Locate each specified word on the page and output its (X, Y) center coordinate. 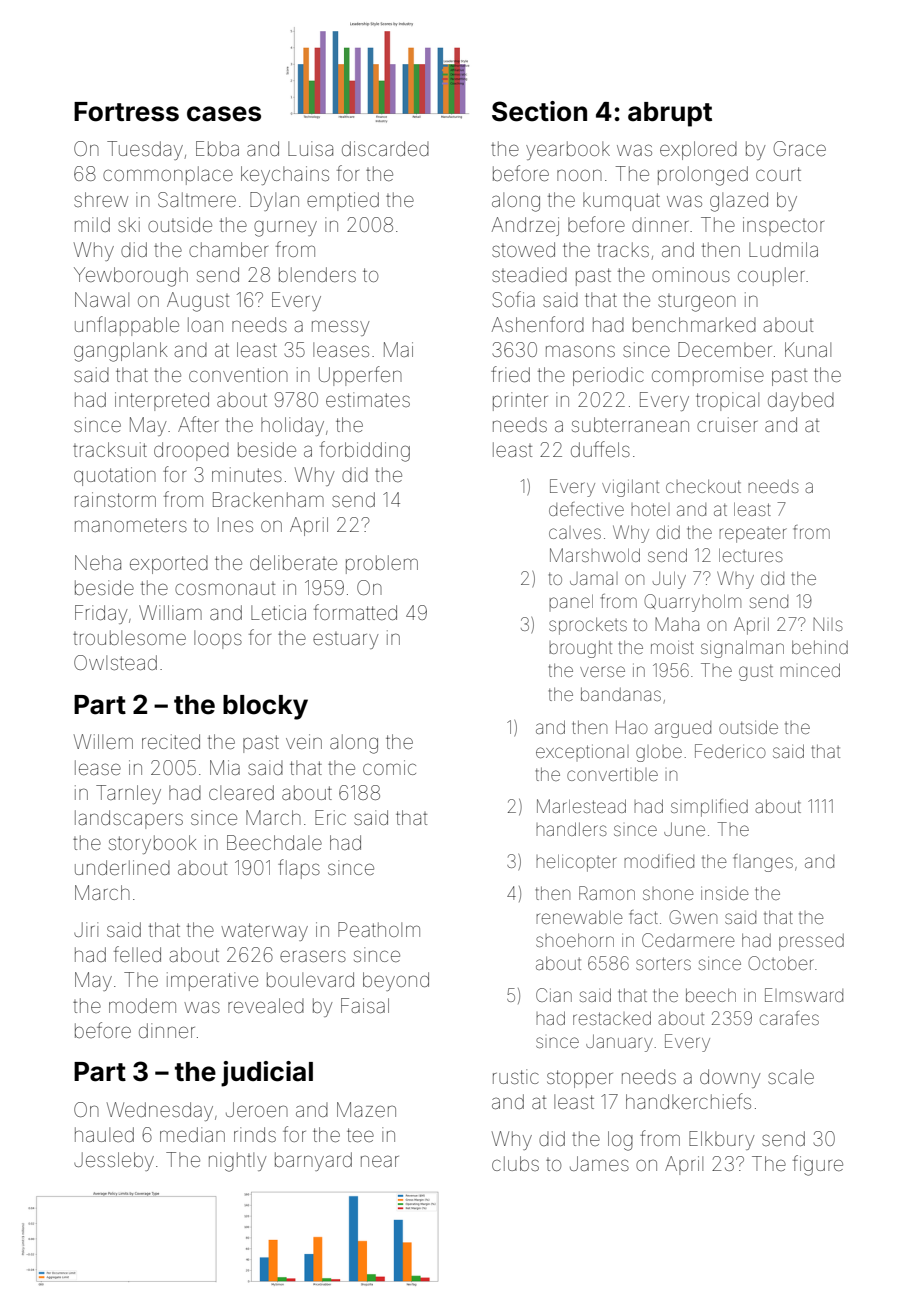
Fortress (126, 112)
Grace (800, 148)
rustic (516, 1076)
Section (539, 111)
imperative (212, 981)
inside (725, 893)
